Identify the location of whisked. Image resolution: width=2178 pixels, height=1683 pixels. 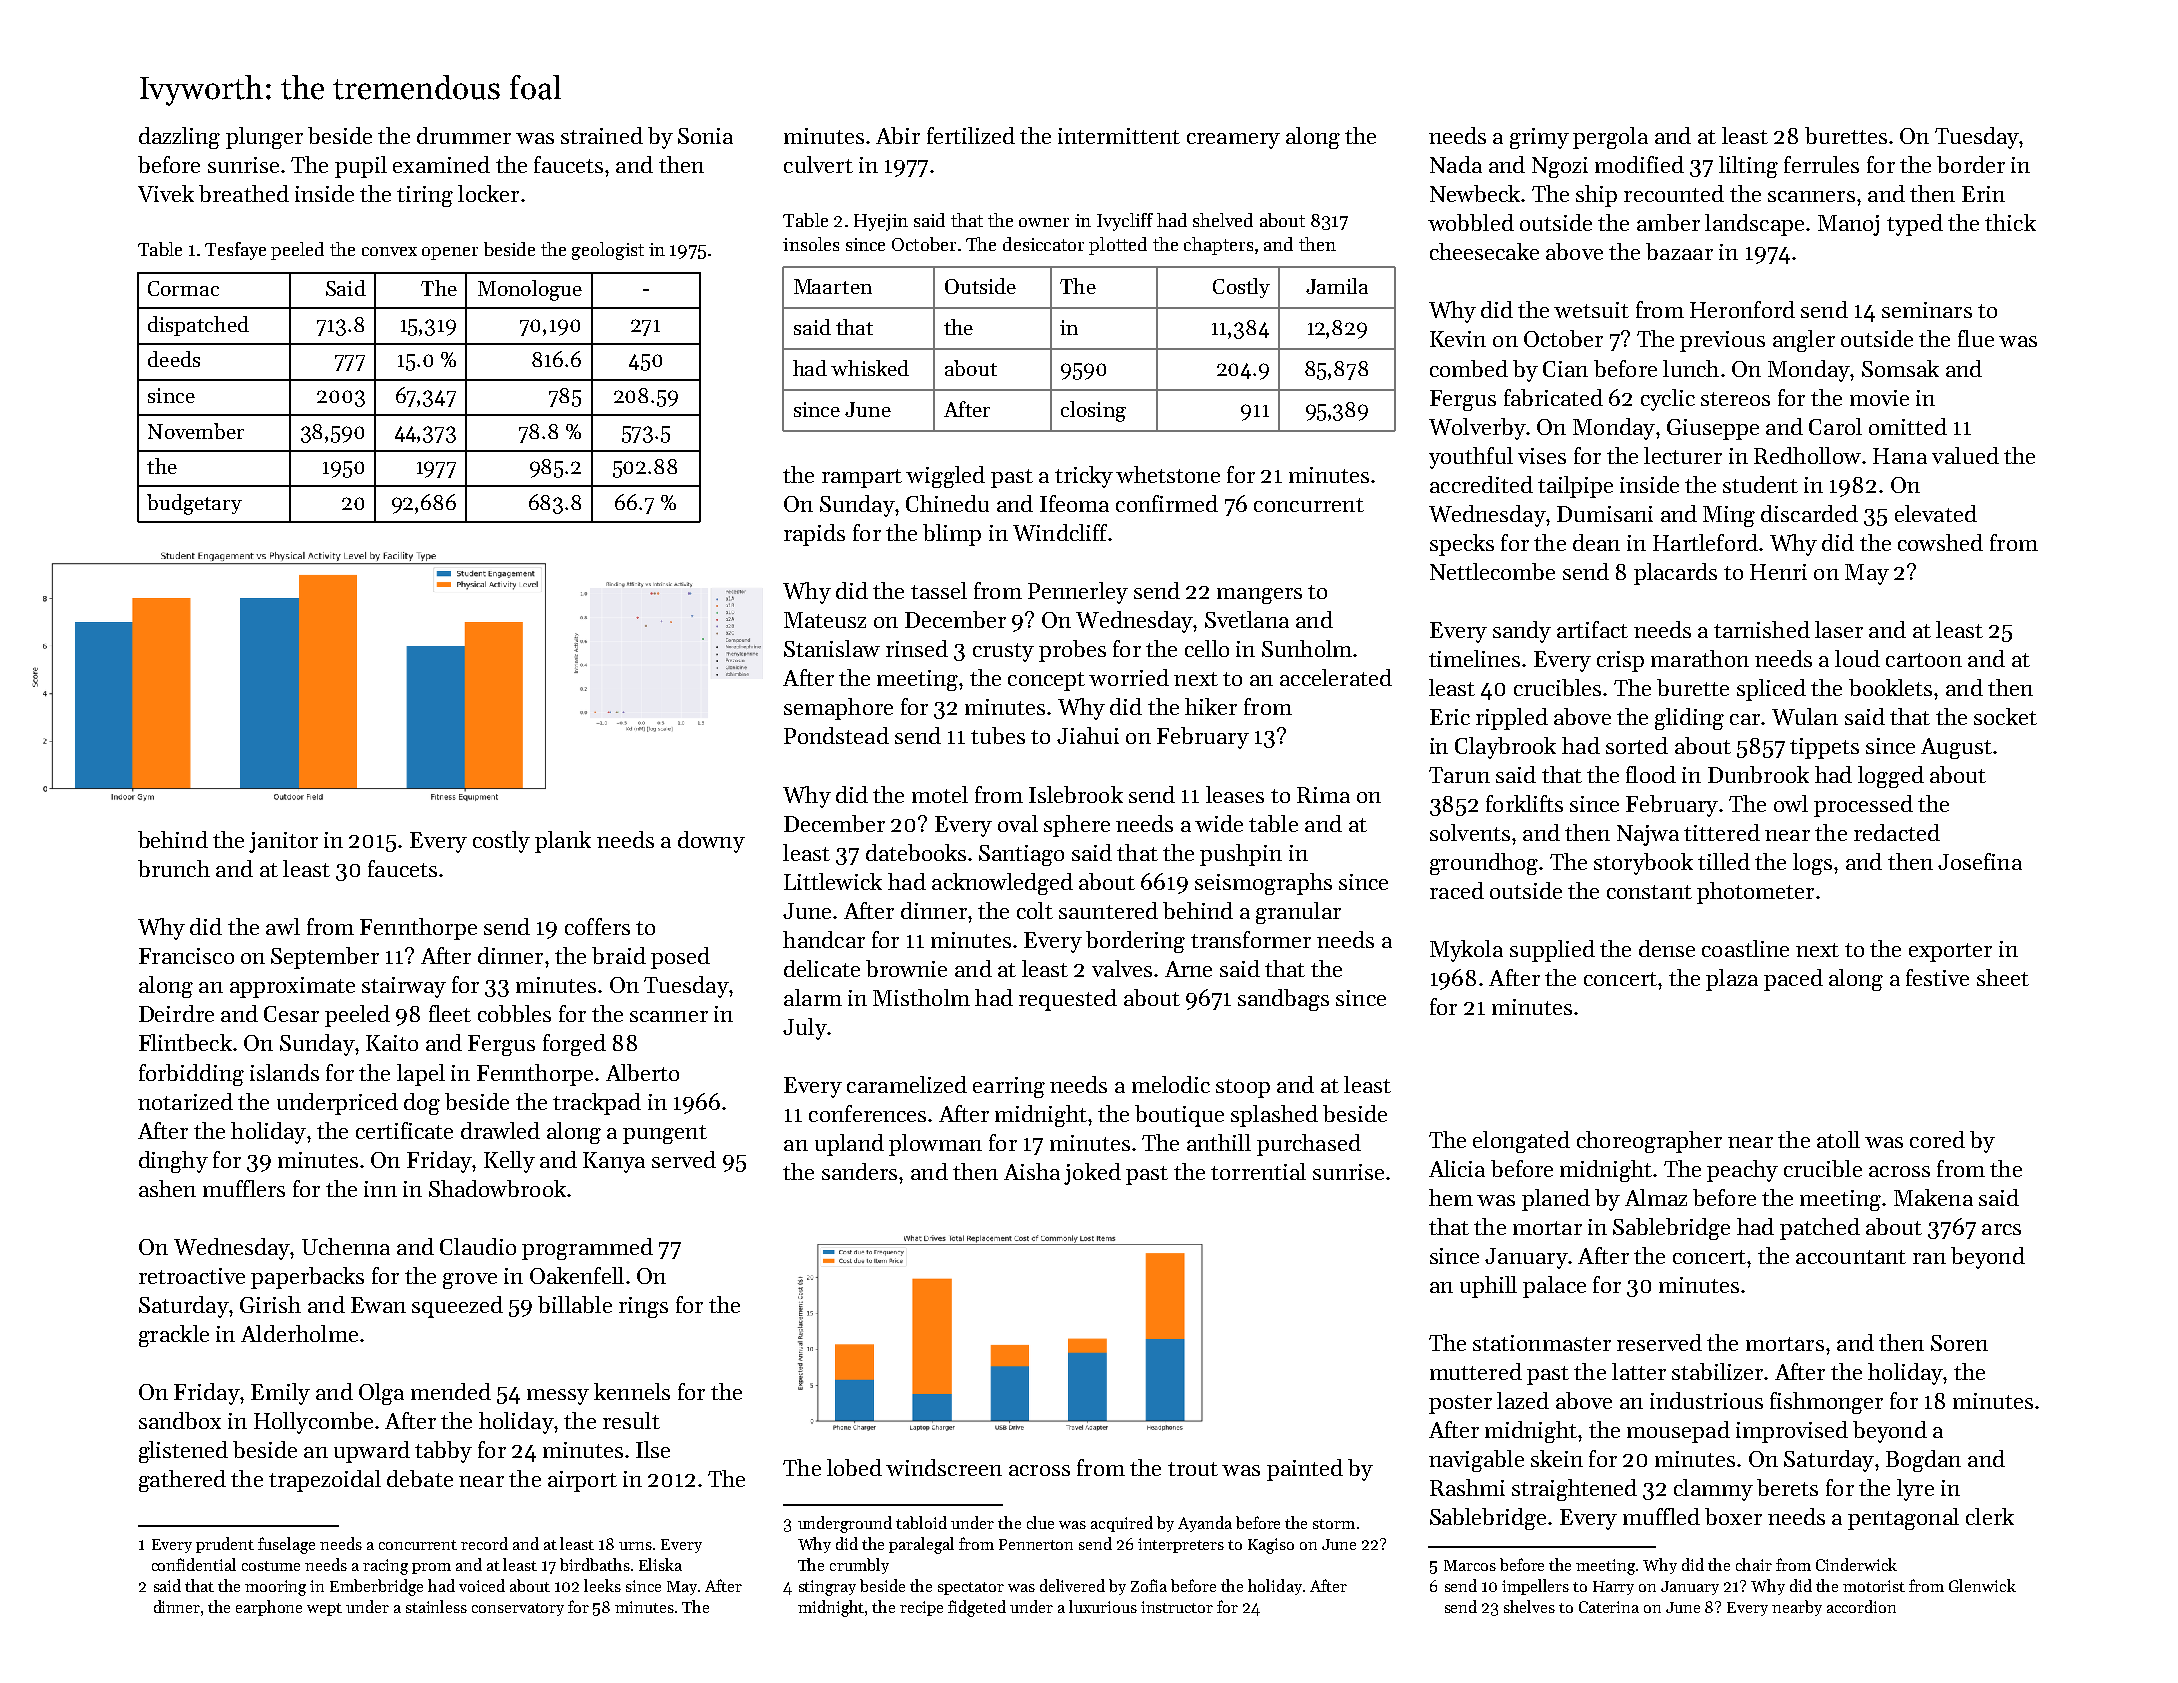
(870, 368).
